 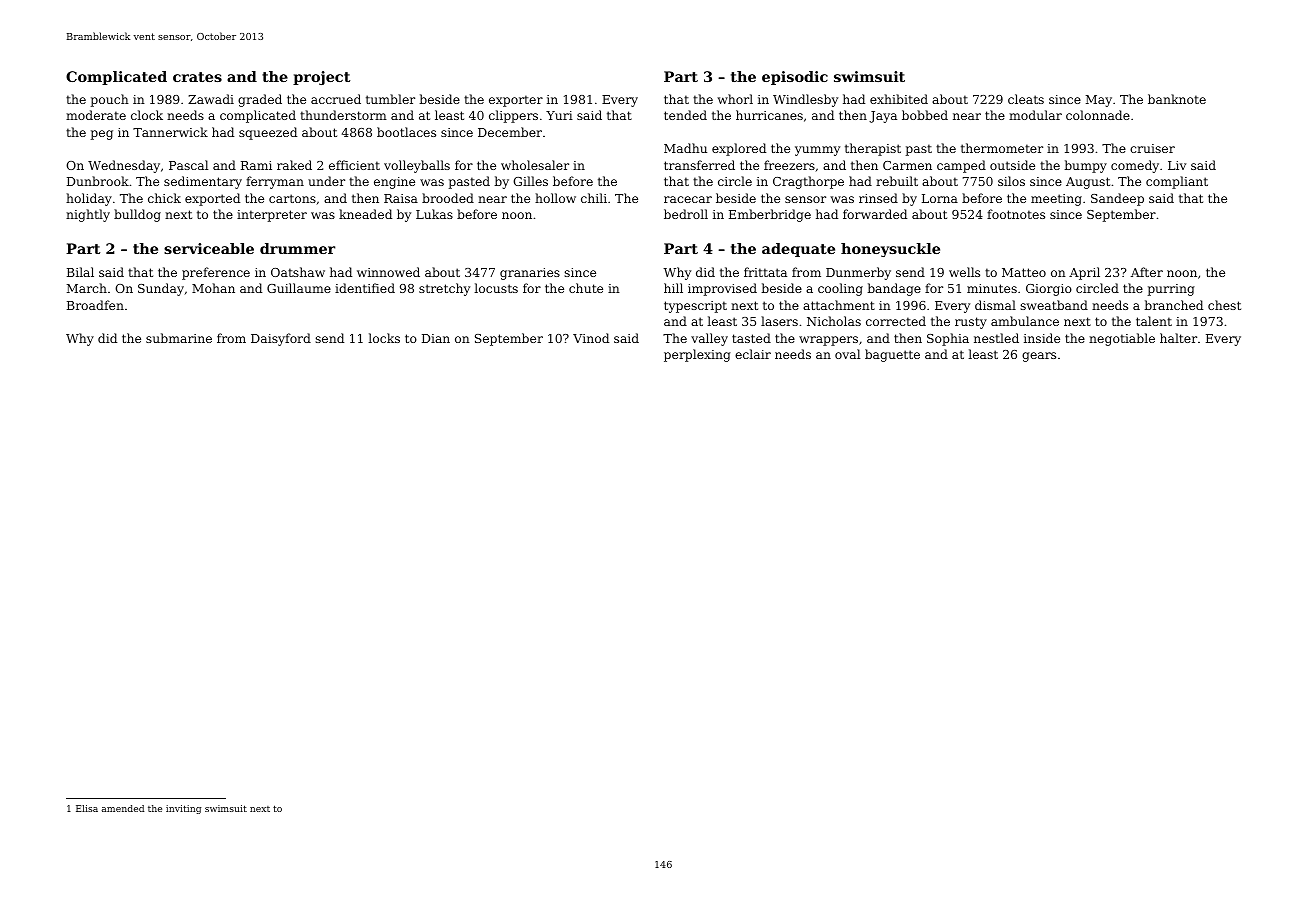 What do you see at coordinates (87, 808) in the screenshot?
I see `Elisa` at bounding box center [87, 808].
